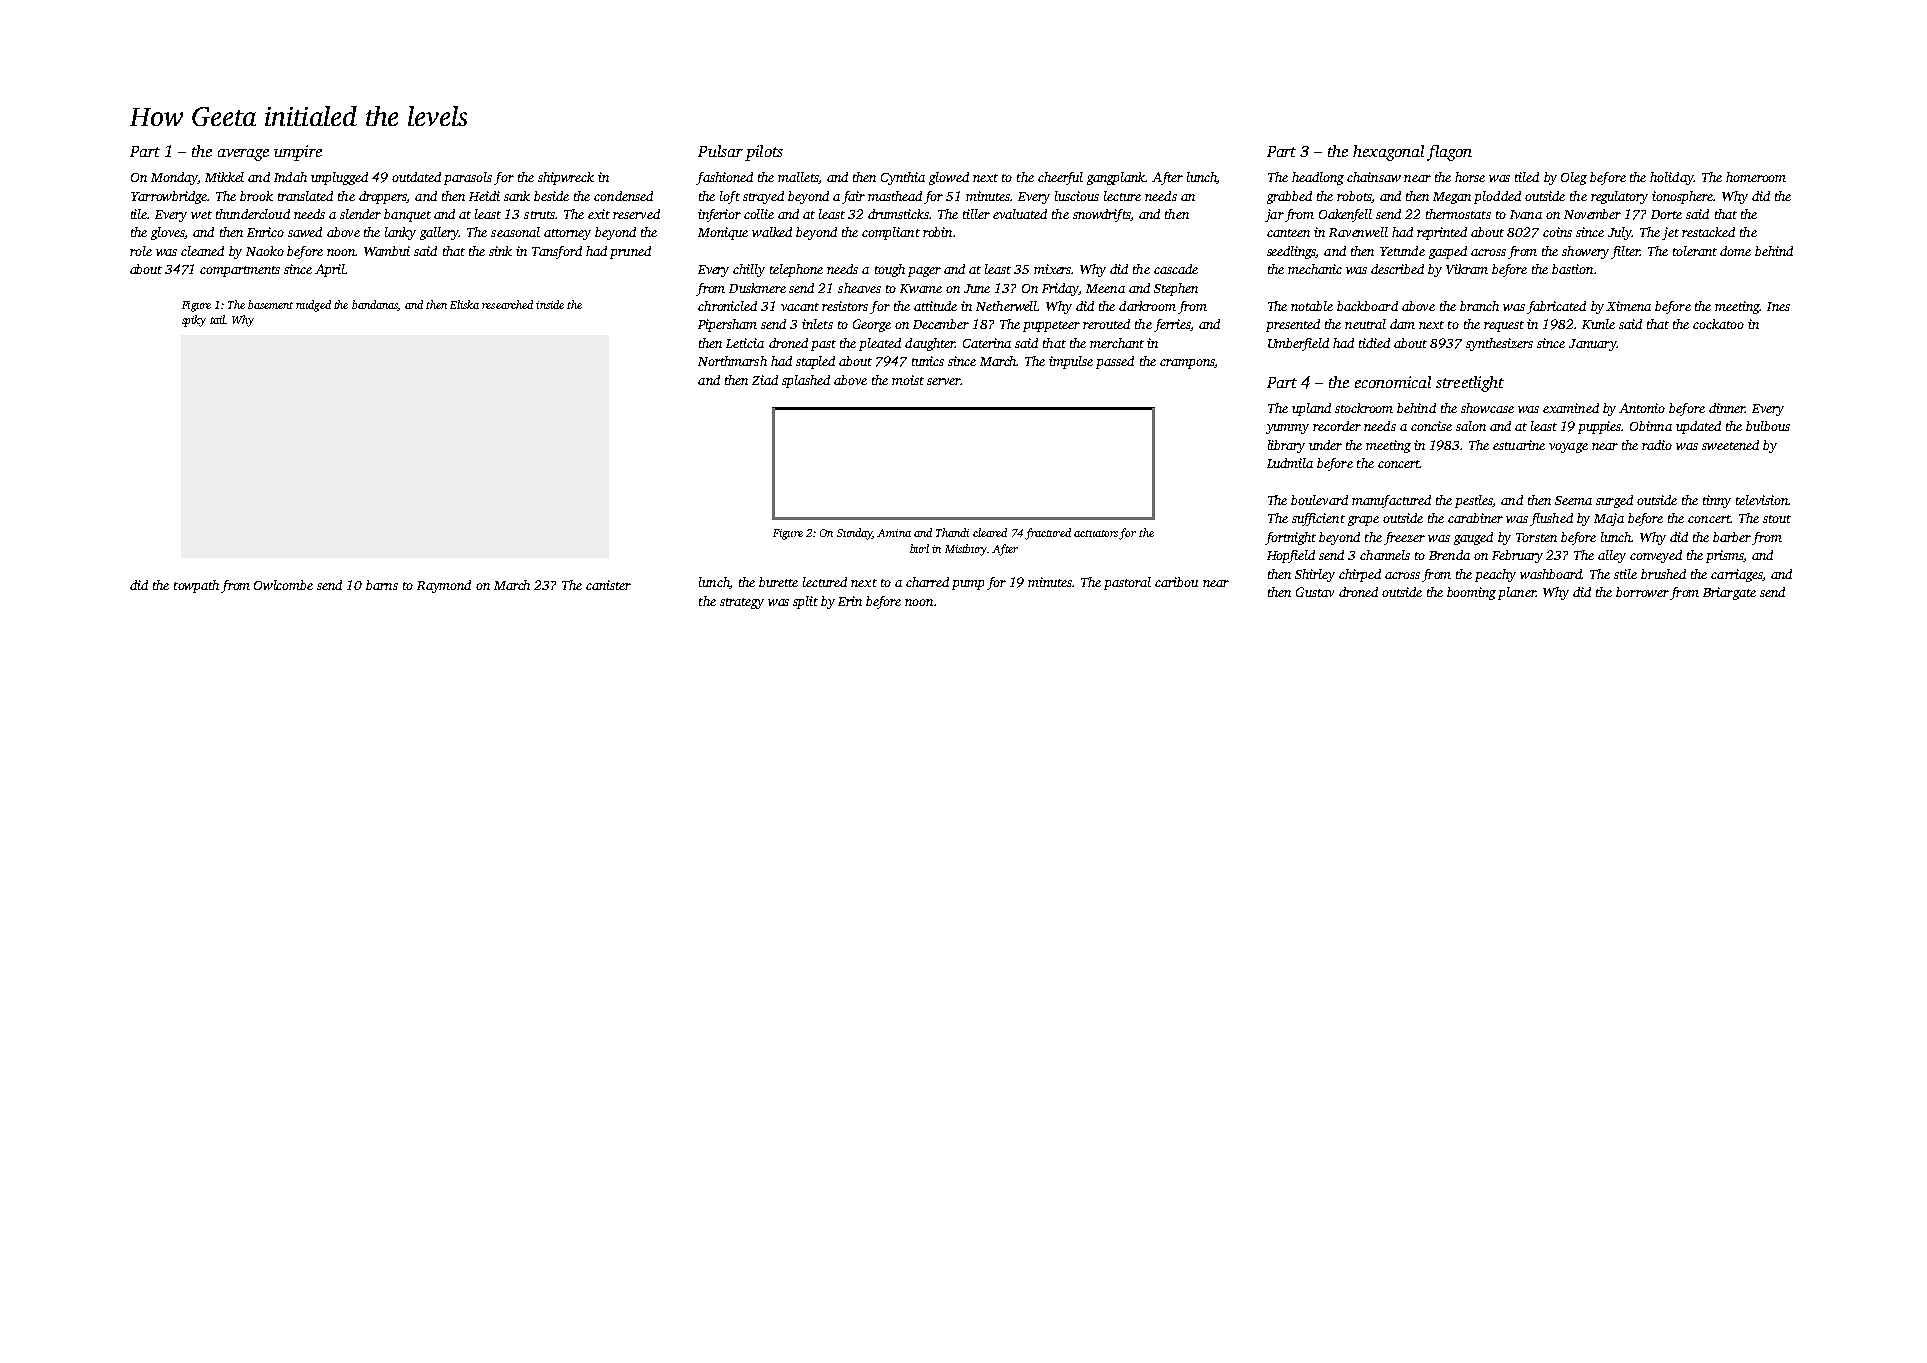 Image resolution: width=1927 pixels, height=1363 pixels. Describe the element at coordinates (1176, 269) in the page. I see `cascade` at that location.
